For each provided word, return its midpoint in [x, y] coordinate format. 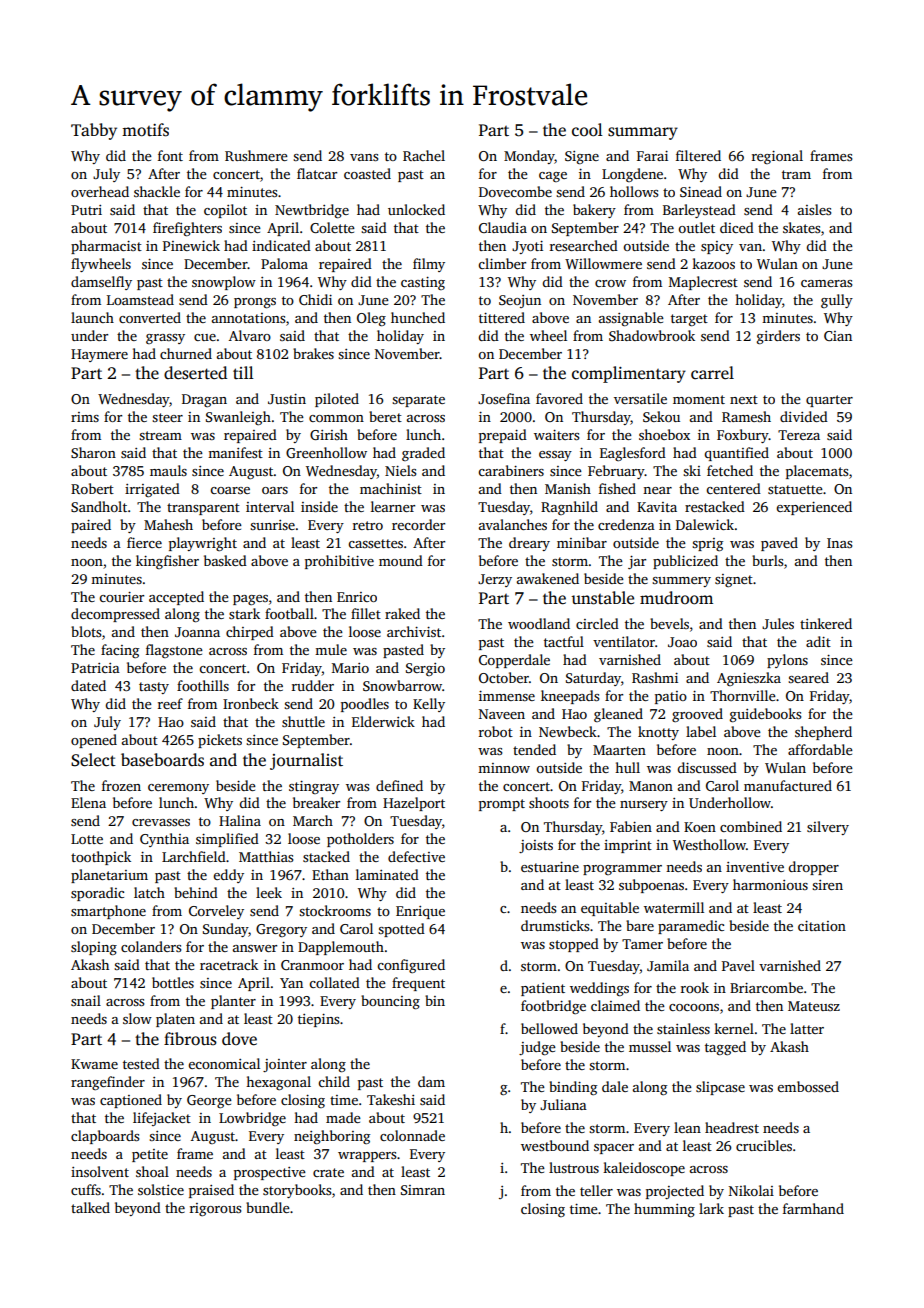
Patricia [95, 668]
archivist [414, 631]
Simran [423, 1190]
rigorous [215, 1209]
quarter [829, 401]
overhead [100, 191]
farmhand [813, 1208]
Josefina [504, 398]
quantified [736, 454]
